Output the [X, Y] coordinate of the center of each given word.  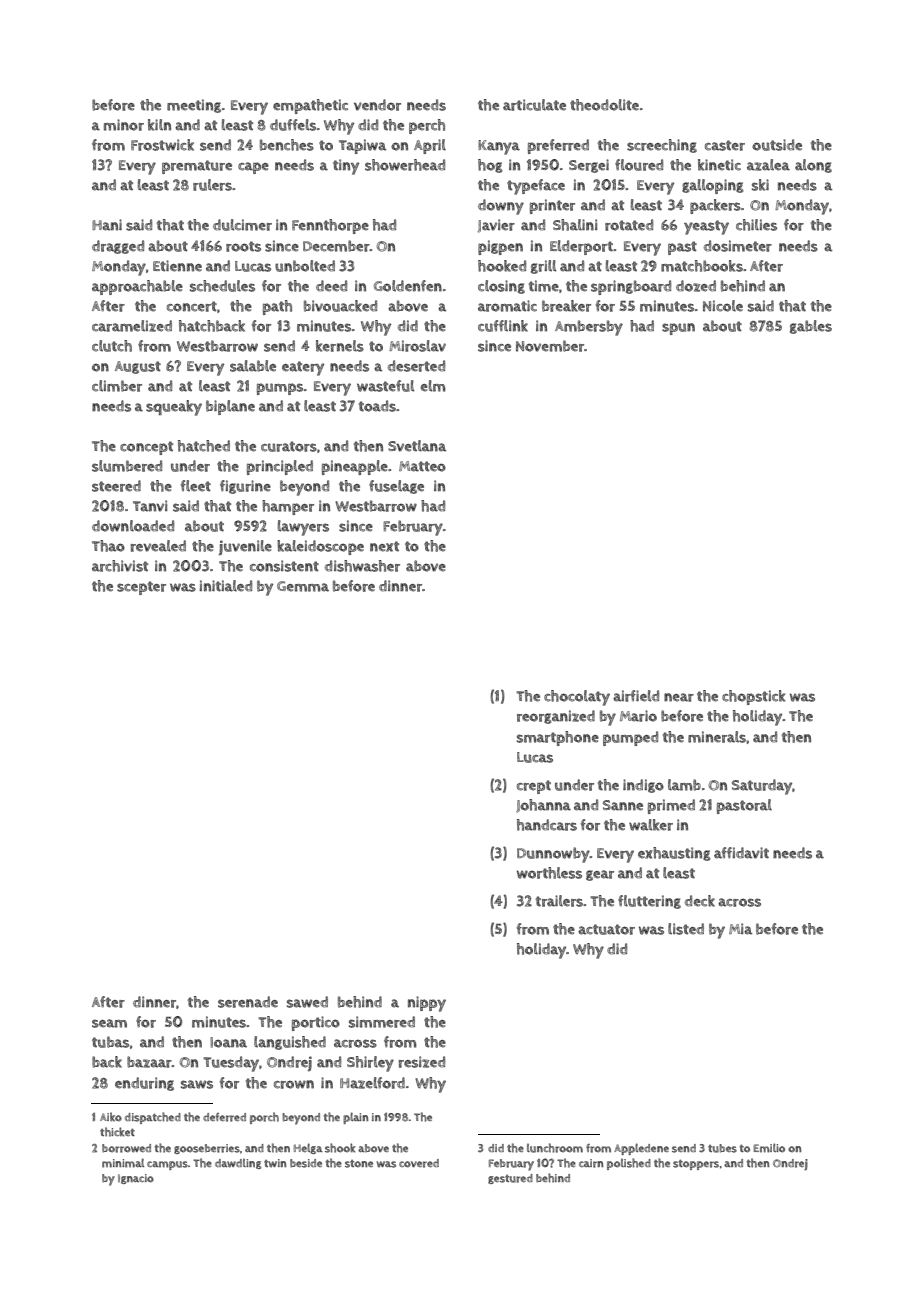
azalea [768, 165]
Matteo [422, 466]
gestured [510, 1179]
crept [534, 787]
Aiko [111, 1117]
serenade [248, 1002]
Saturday [762, 787]
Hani [107, 225]
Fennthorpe [330, 226]
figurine [245, 487]
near [679, 697]
